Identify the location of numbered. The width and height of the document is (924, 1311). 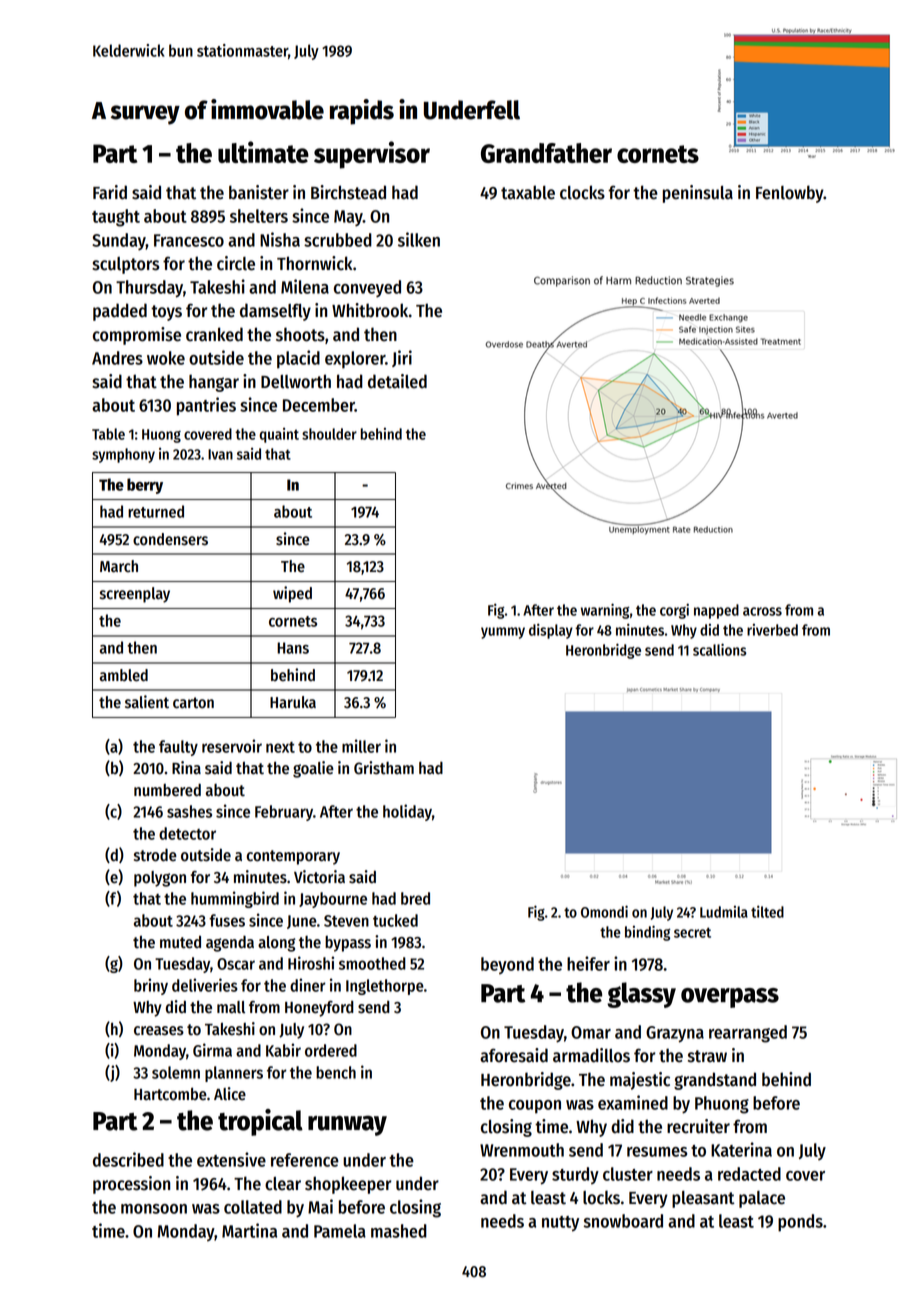
(167, 790).
